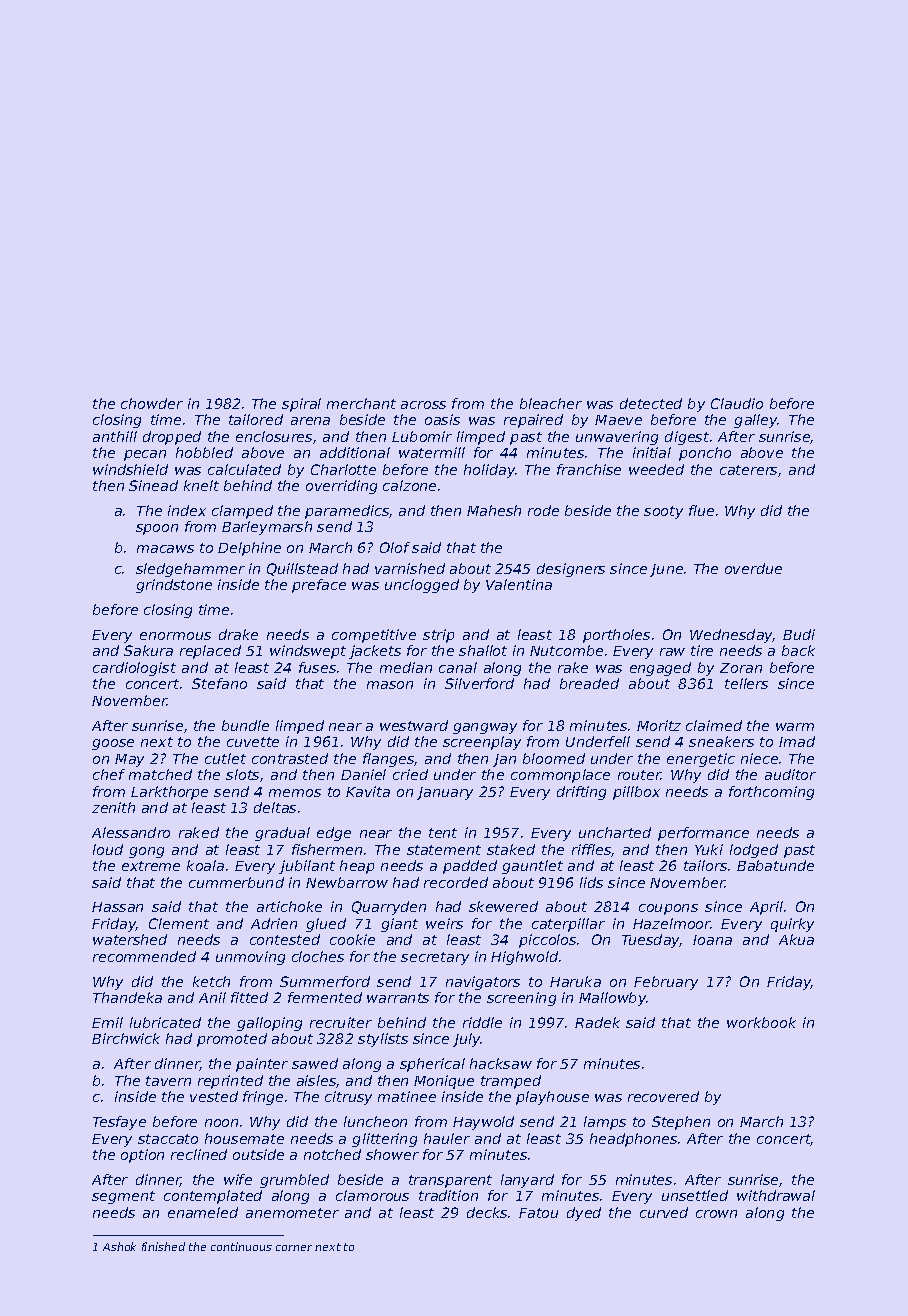  Describe the element at coordinates (172, 438) in the screenshot. I see `dropped` at that location.
